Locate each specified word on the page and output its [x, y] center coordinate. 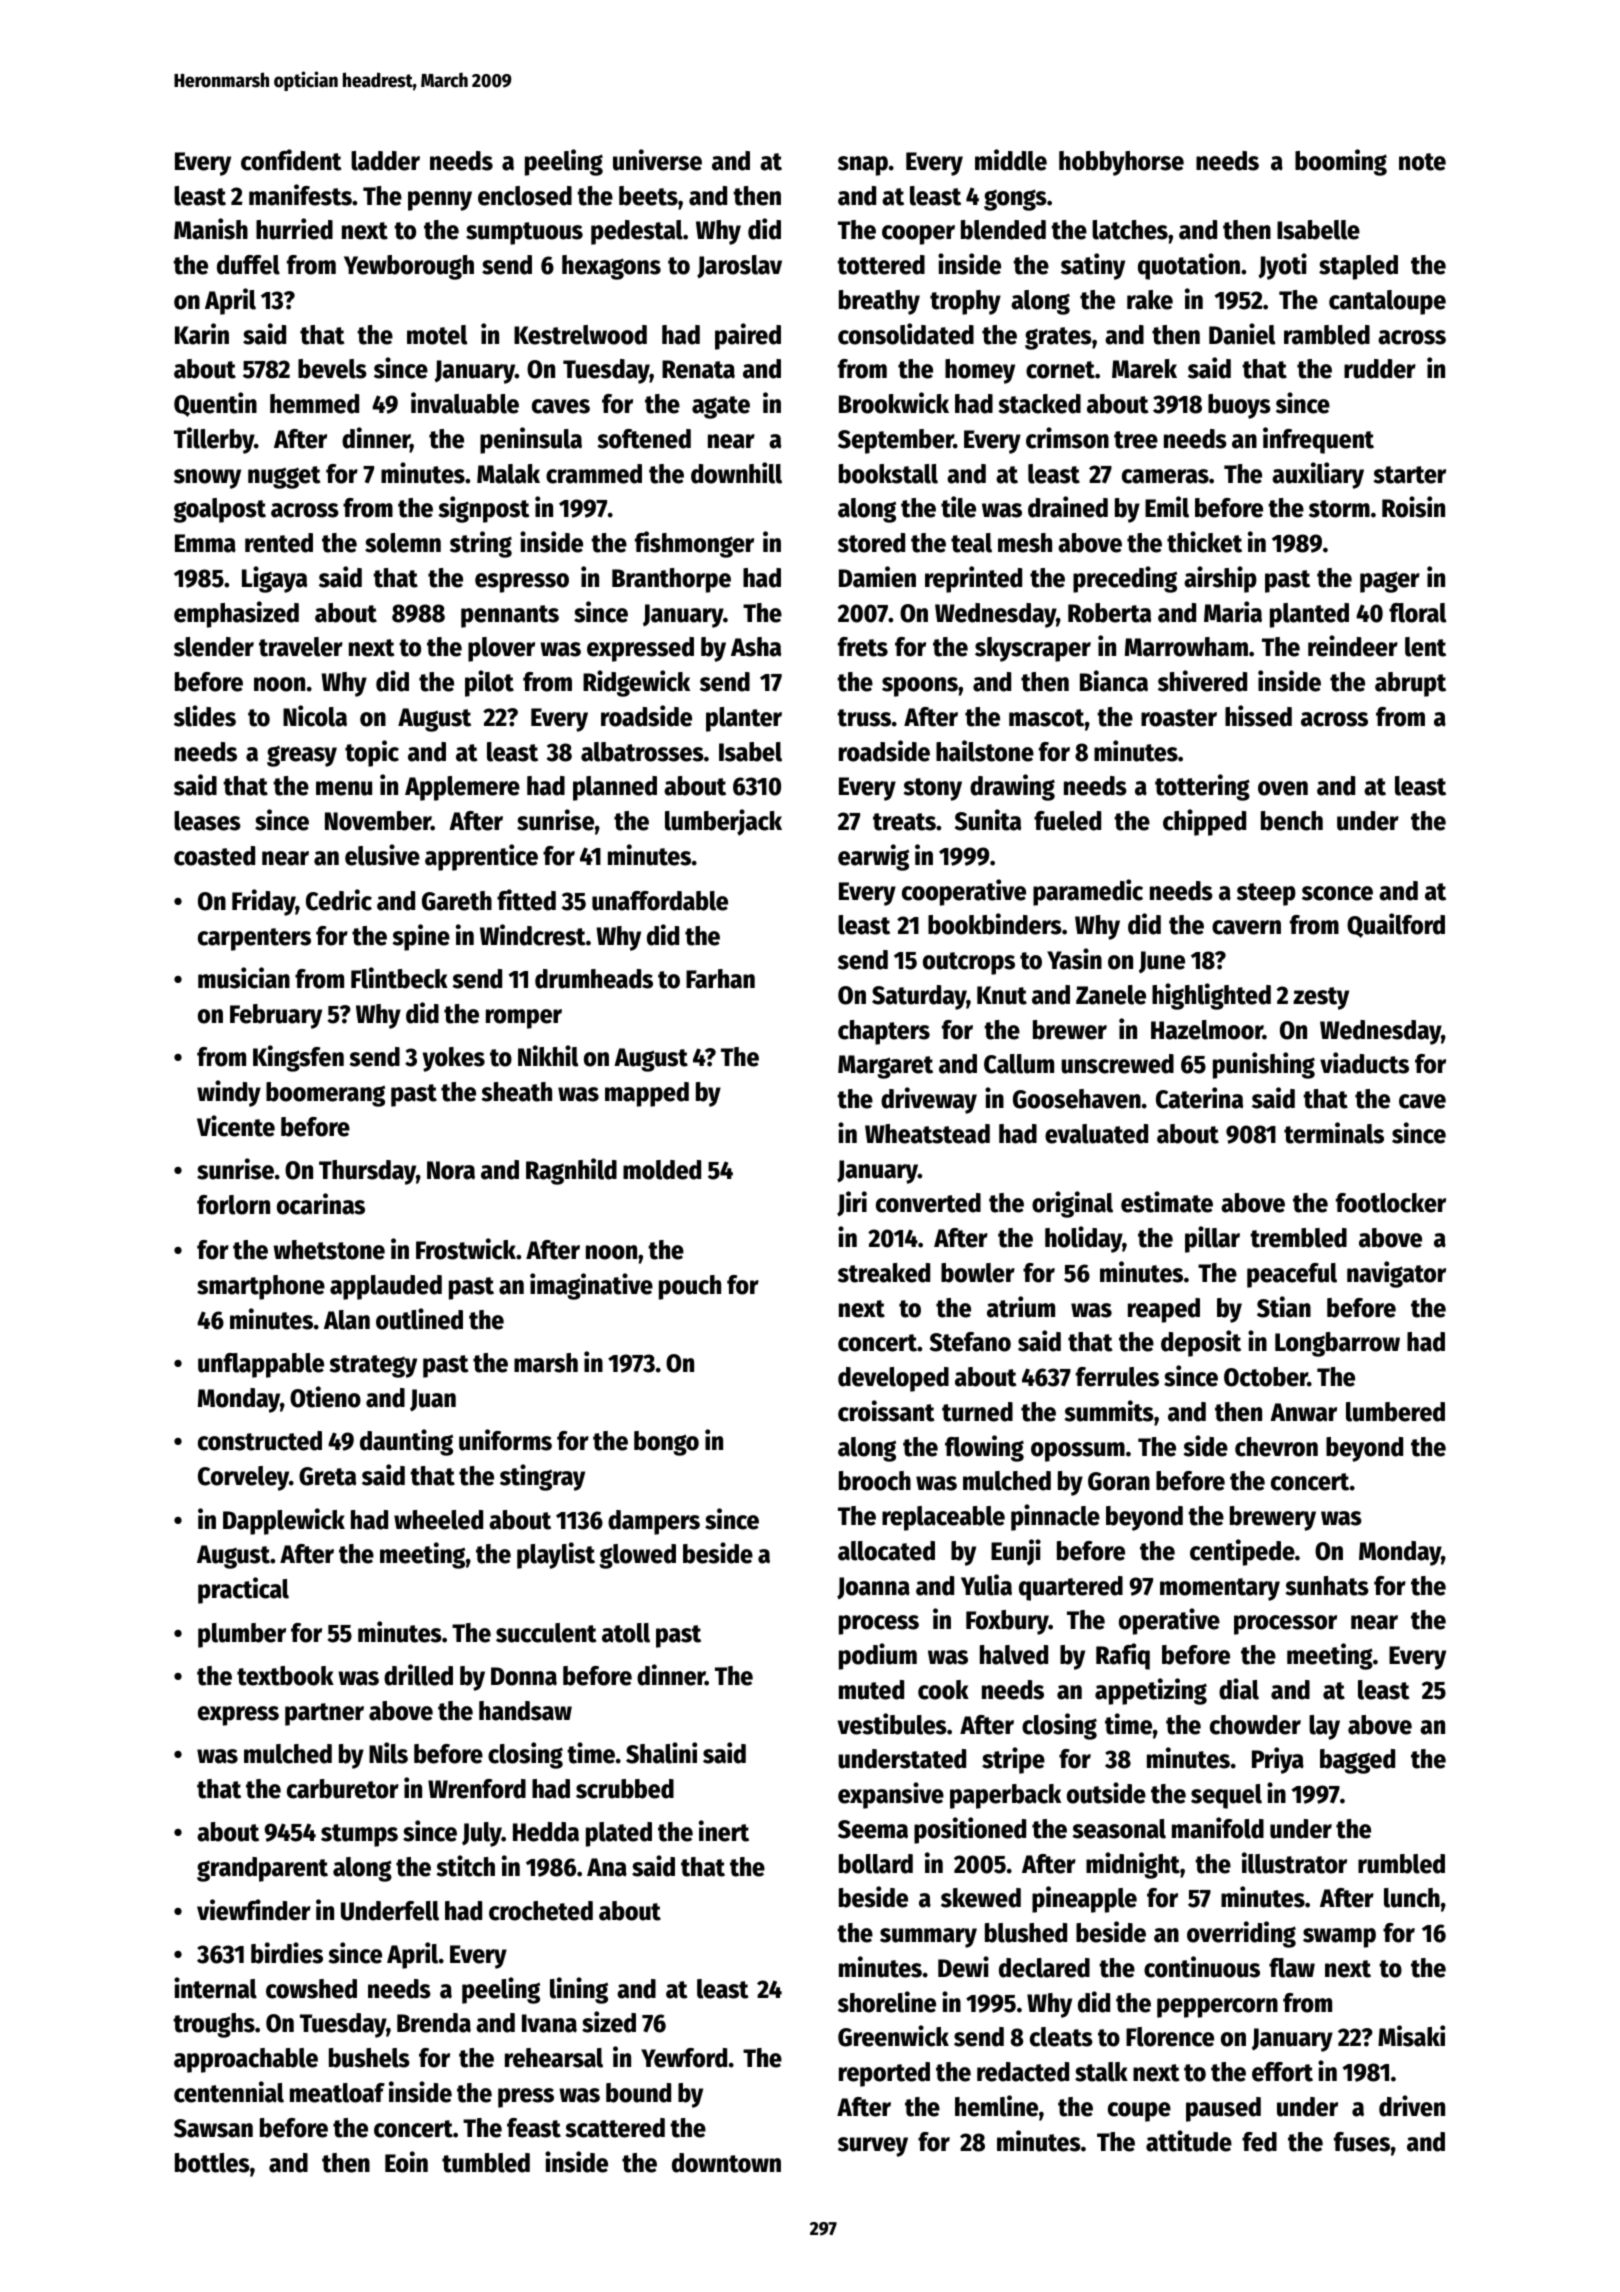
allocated [886, 1551]
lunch [1412, 1898]
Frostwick [466, 1249]
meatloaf [337, 2093]
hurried [294, 229]
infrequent [1318, 440]
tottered [881, 265]
